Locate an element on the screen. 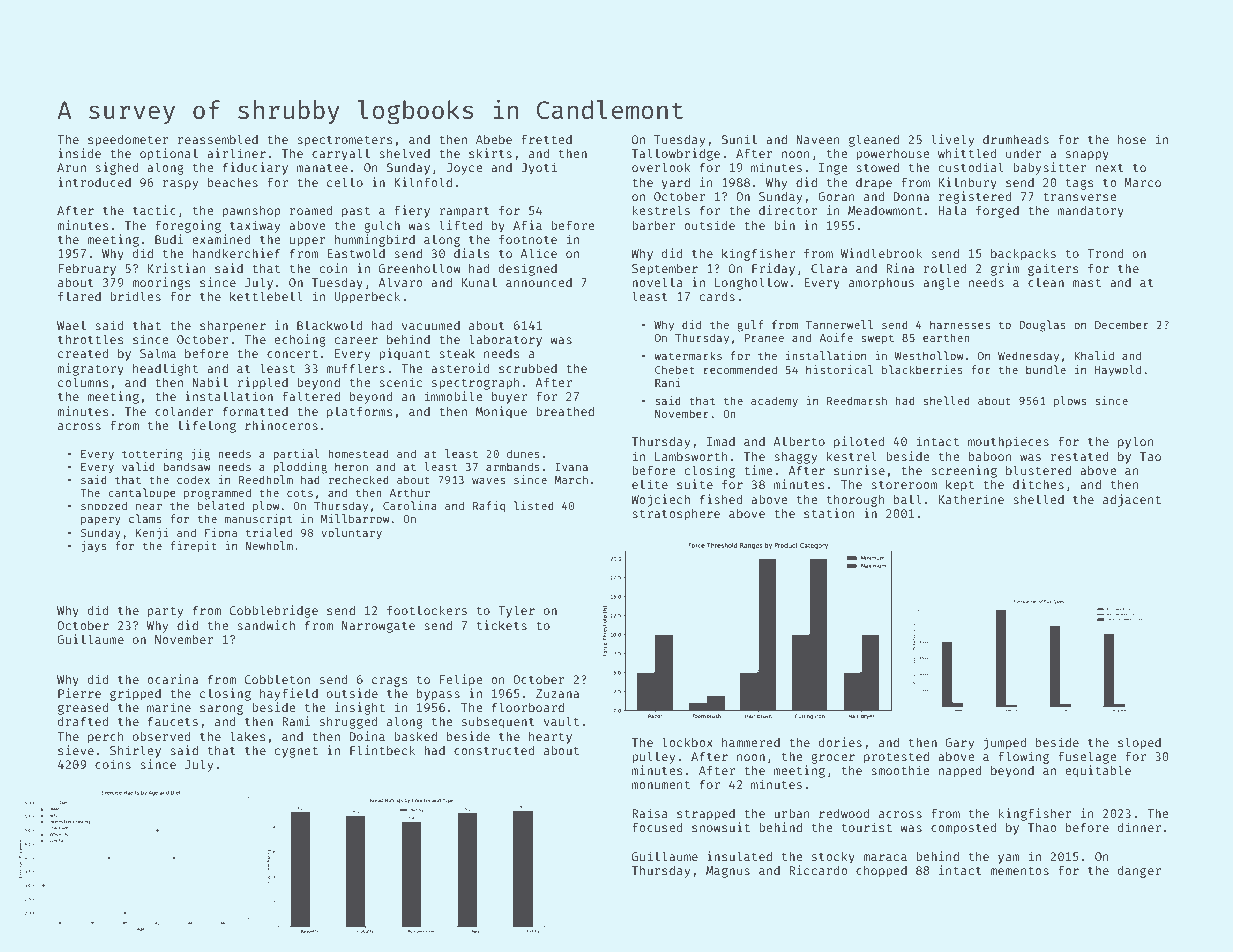 The width and height of the screenshot is (1233, 952). hose is located at coordinates (1132, 139).
